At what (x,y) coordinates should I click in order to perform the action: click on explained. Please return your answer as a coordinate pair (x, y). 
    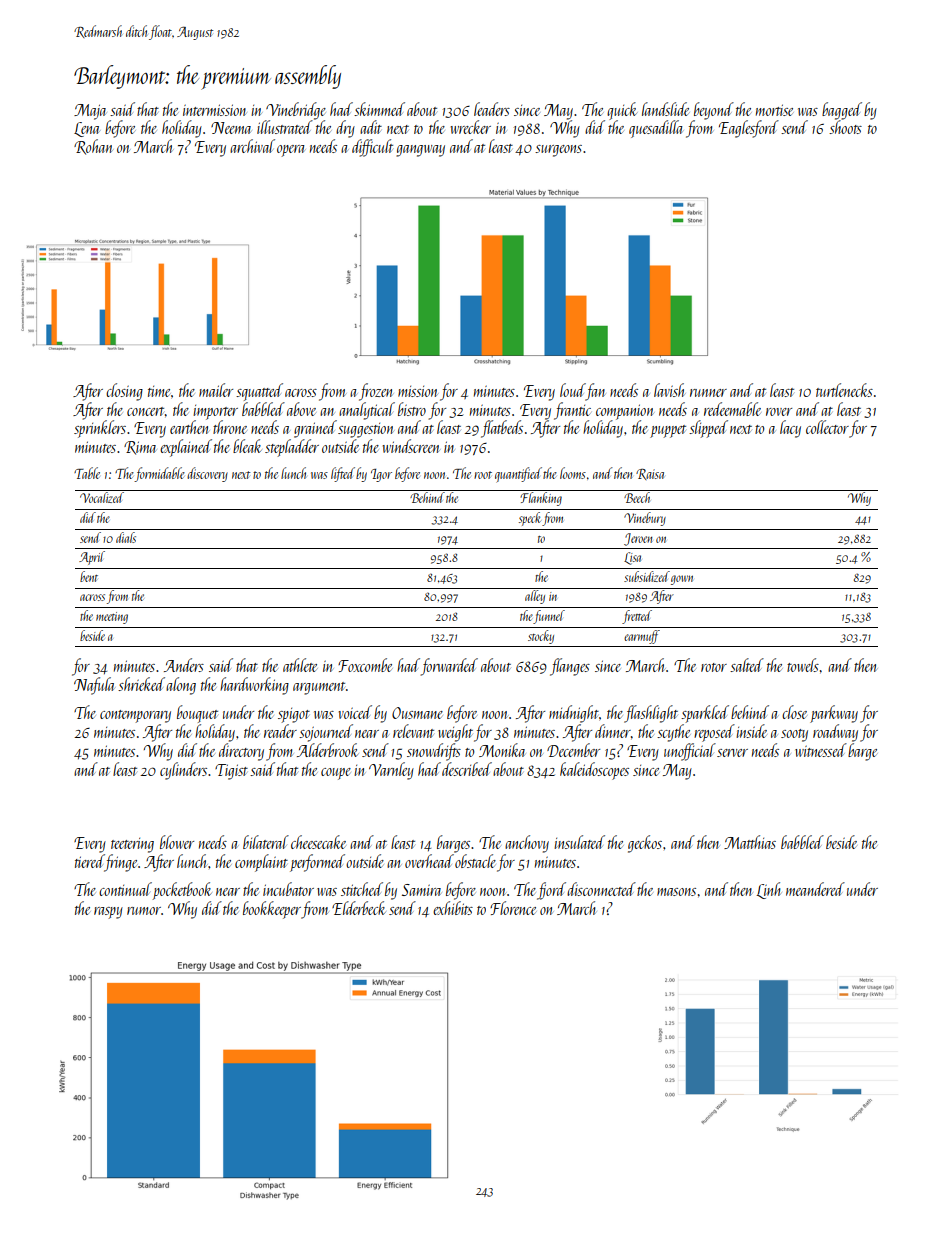
    Looking at the image, I should click on (186, 448).
